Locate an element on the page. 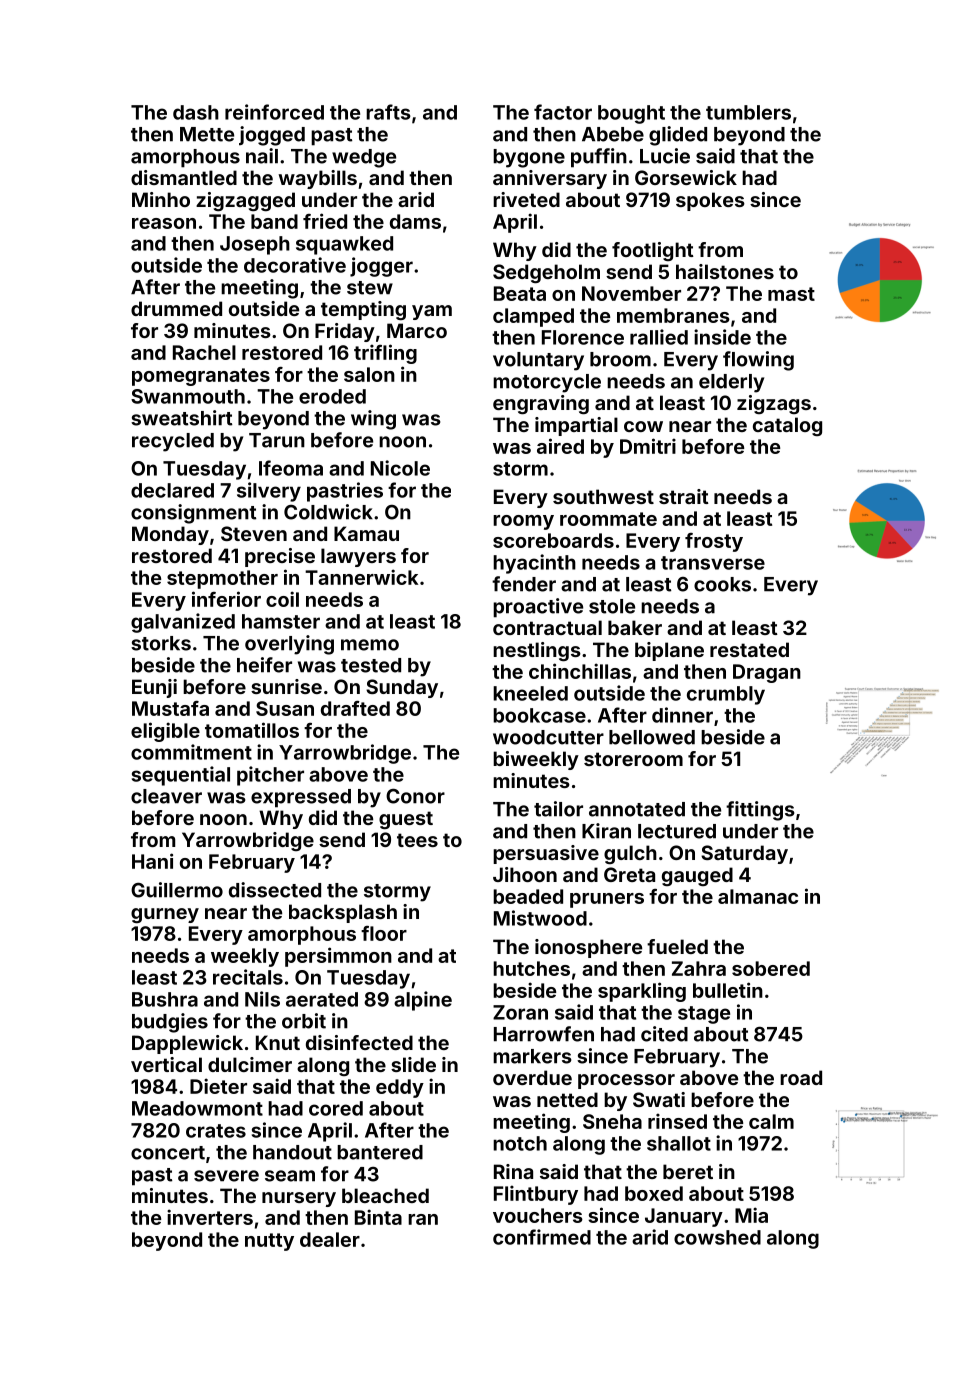 Image resolution: width=956 pixels, height=1384 pixels. sunrise is located at coordinates (286, 686).
